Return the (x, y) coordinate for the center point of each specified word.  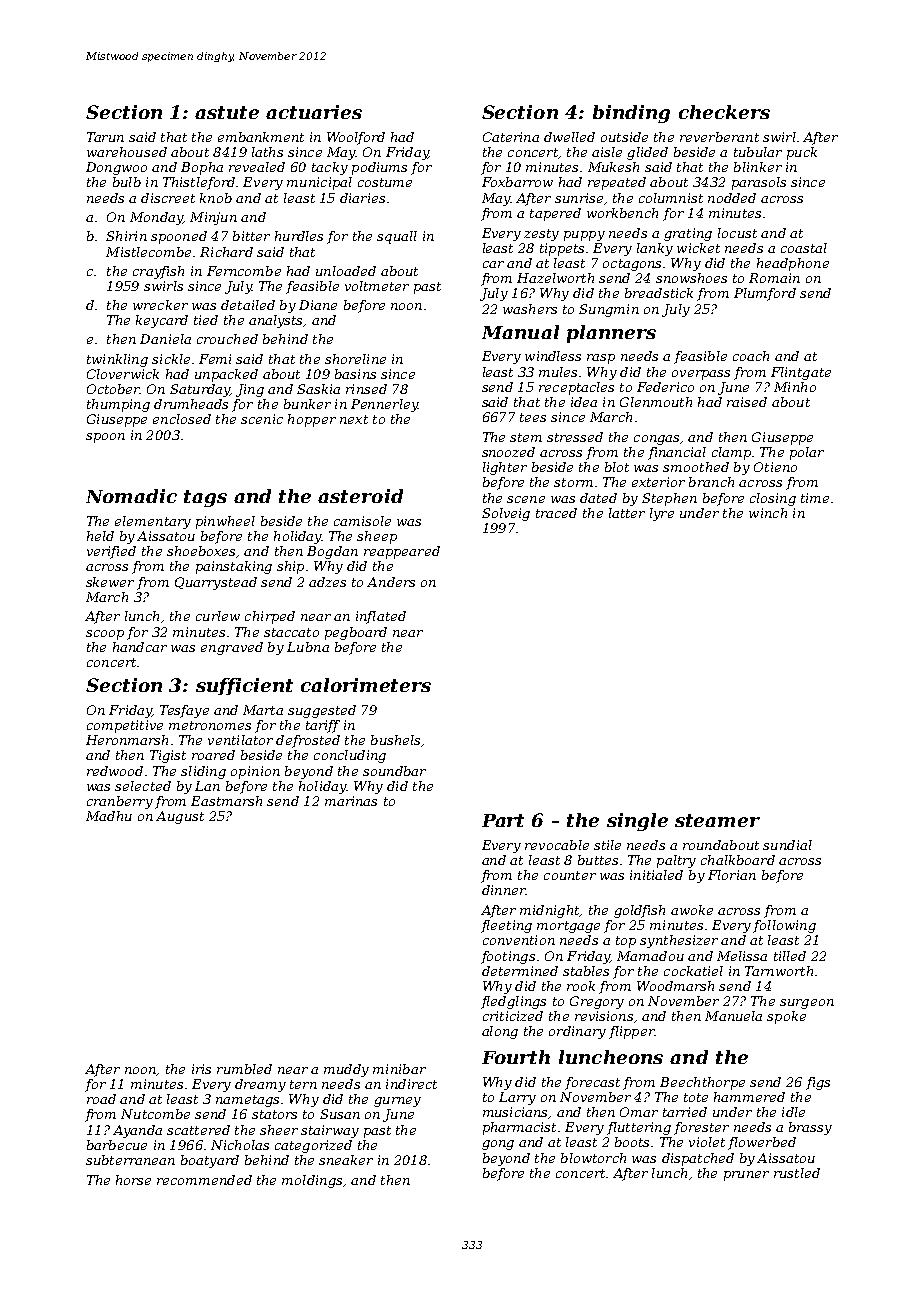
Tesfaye (184, 711)
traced (556, 513)
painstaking (234, 567)
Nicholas (240, 1145)
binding (631, 114)
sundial (787, 845)
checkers (724, 112)
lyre (662, 514)
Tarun (105, 137)
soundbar (394, 771)
